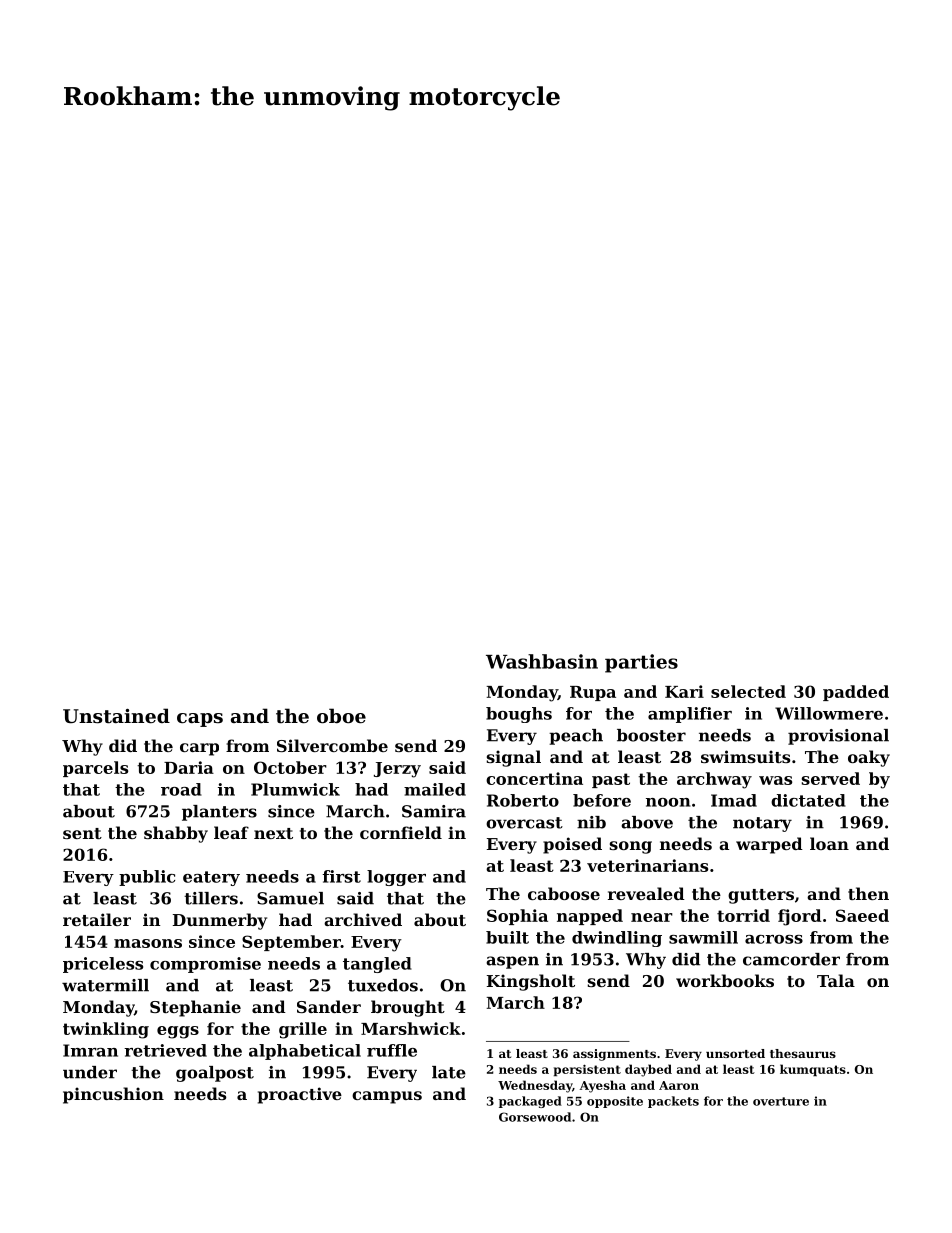  Describe the element at coordinates (591, 822) in the screenshot. I see `nib` at that location.
